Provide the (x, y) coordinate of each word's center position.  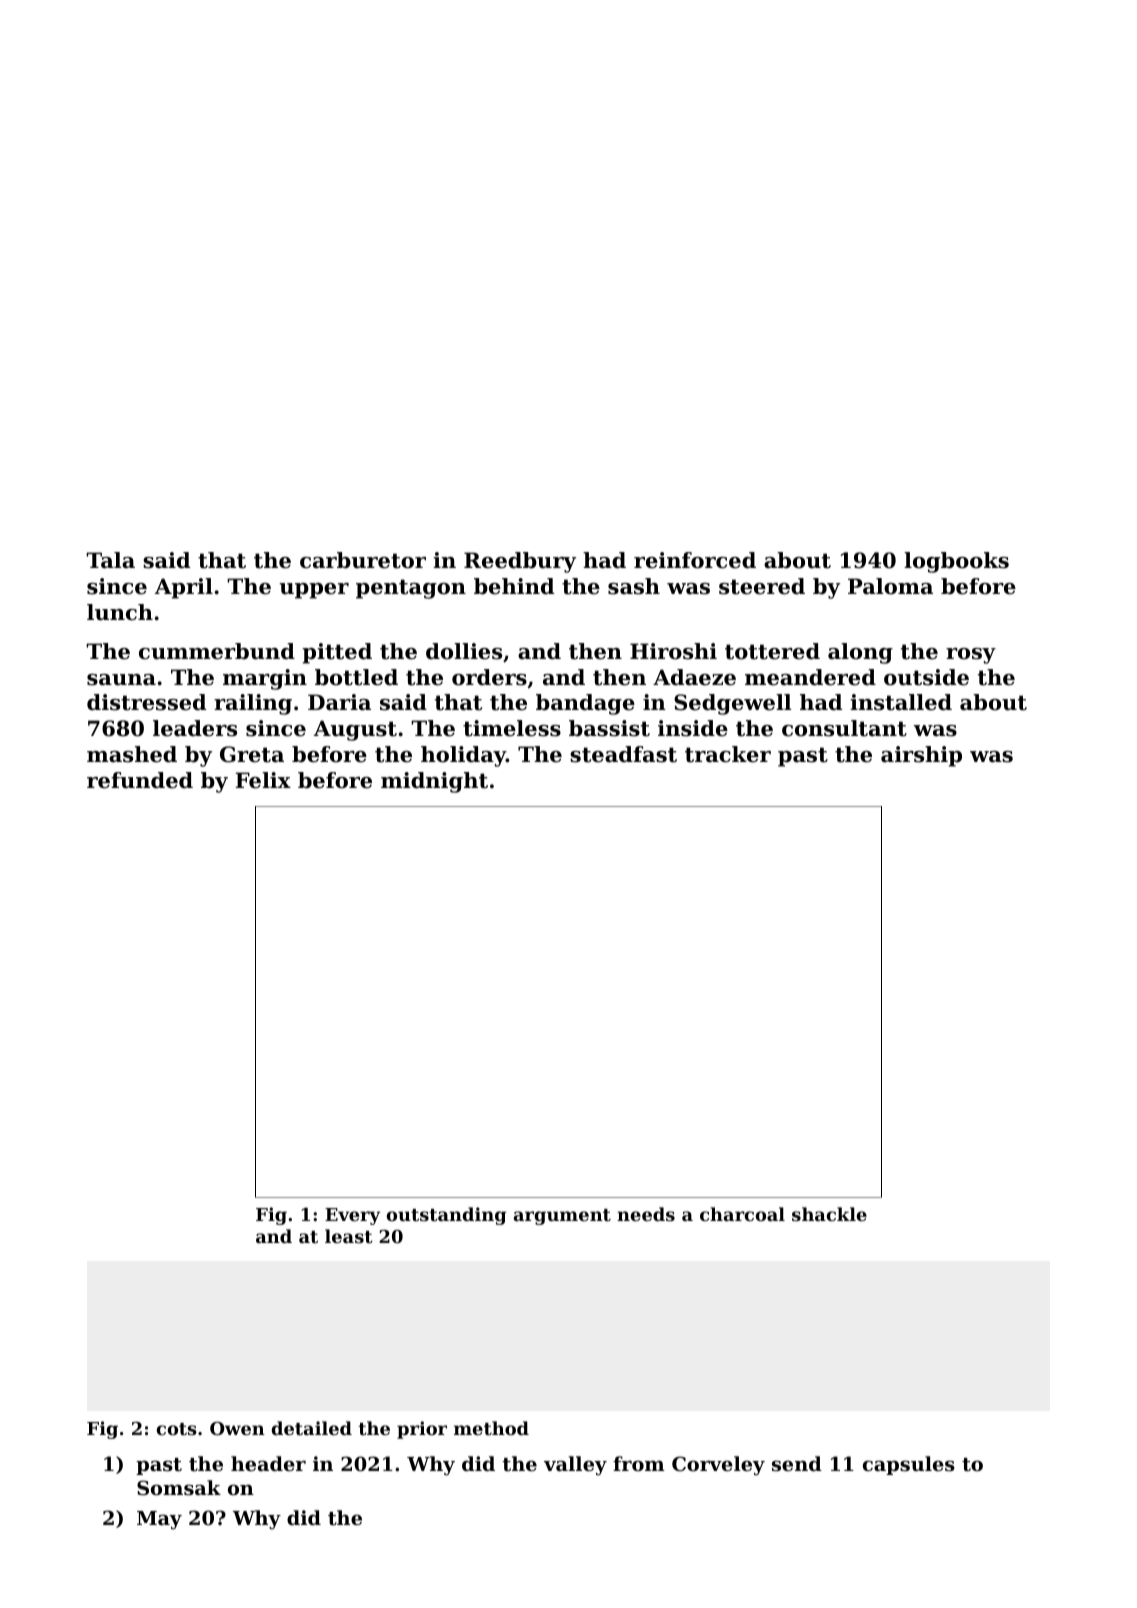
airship (921, 756)
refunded (140, 780)
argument (562, 1217)
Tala (110, 560)
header (268, 1463)
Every (352, 1216)
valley (575, 1466)
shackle (829, 1214)
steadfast (623, 754)
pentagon (411, 589)
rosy (971, 656)
